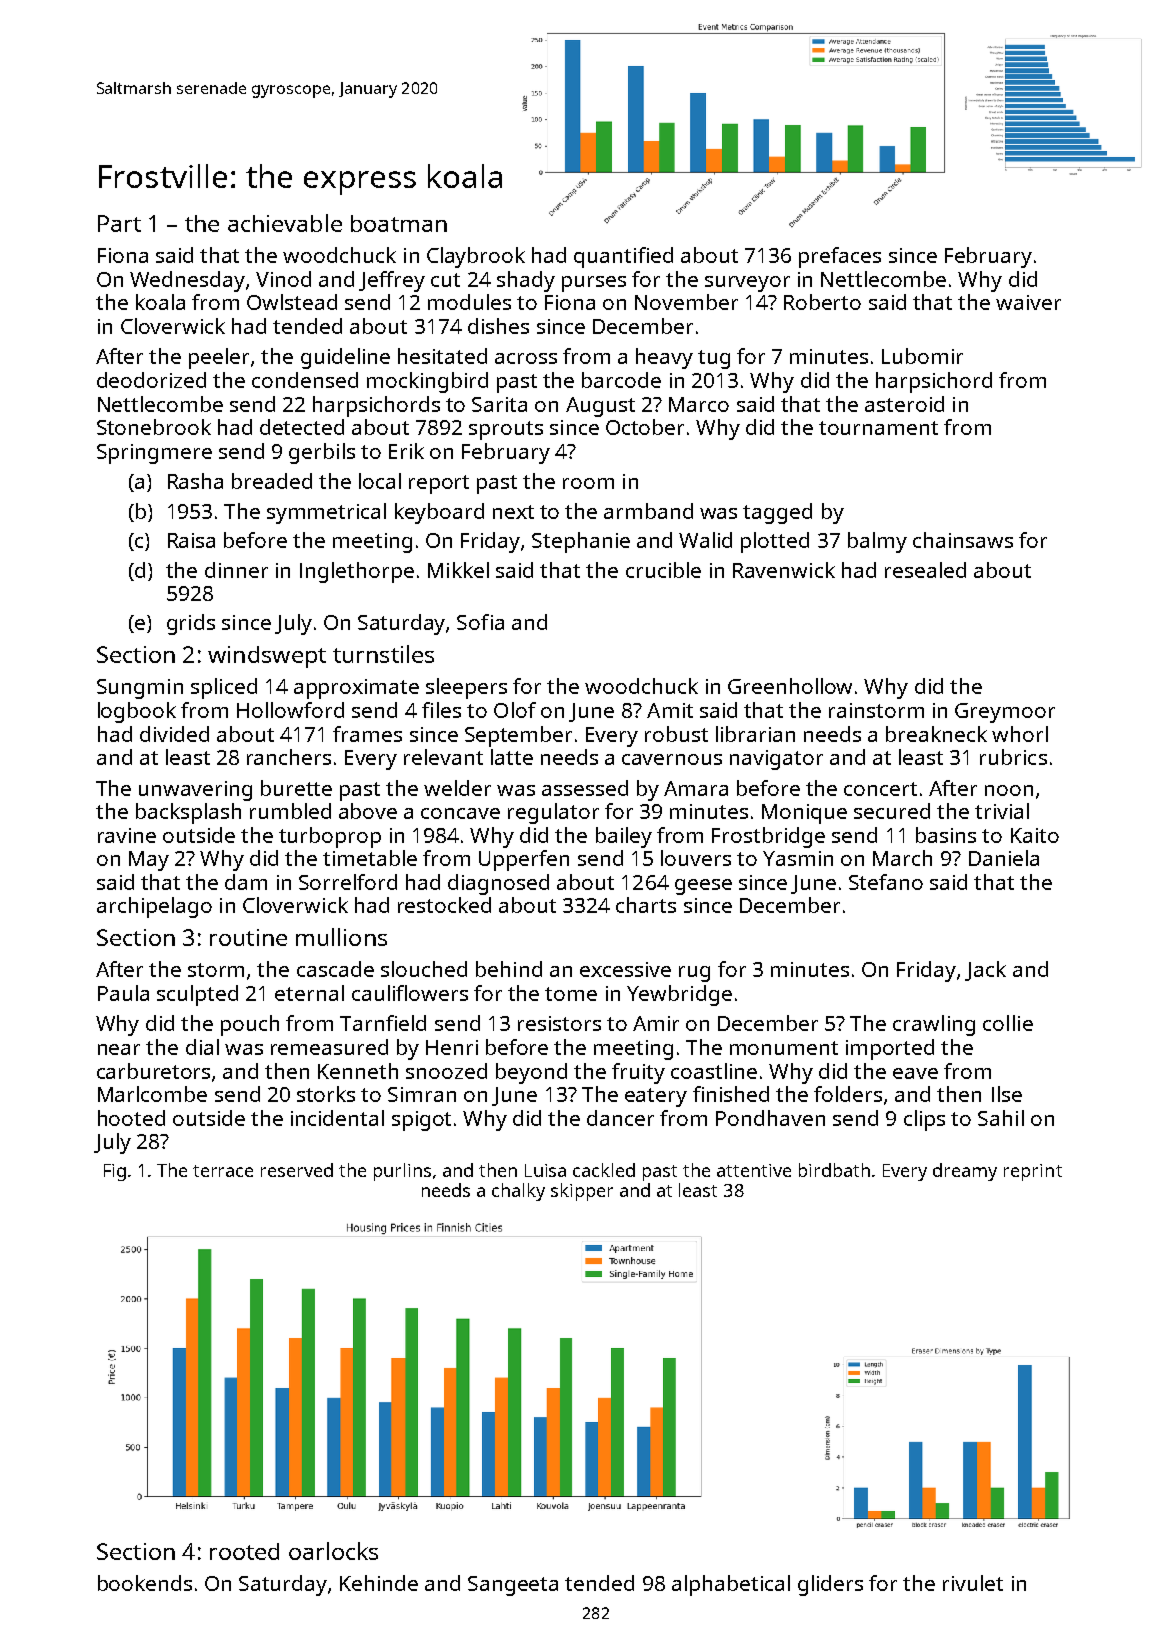 The height and width of the screenshot is (1646, 1164). Describe the element at coordinates (790, 686) in the screenshot. I see `Greenhollow` at that location.
